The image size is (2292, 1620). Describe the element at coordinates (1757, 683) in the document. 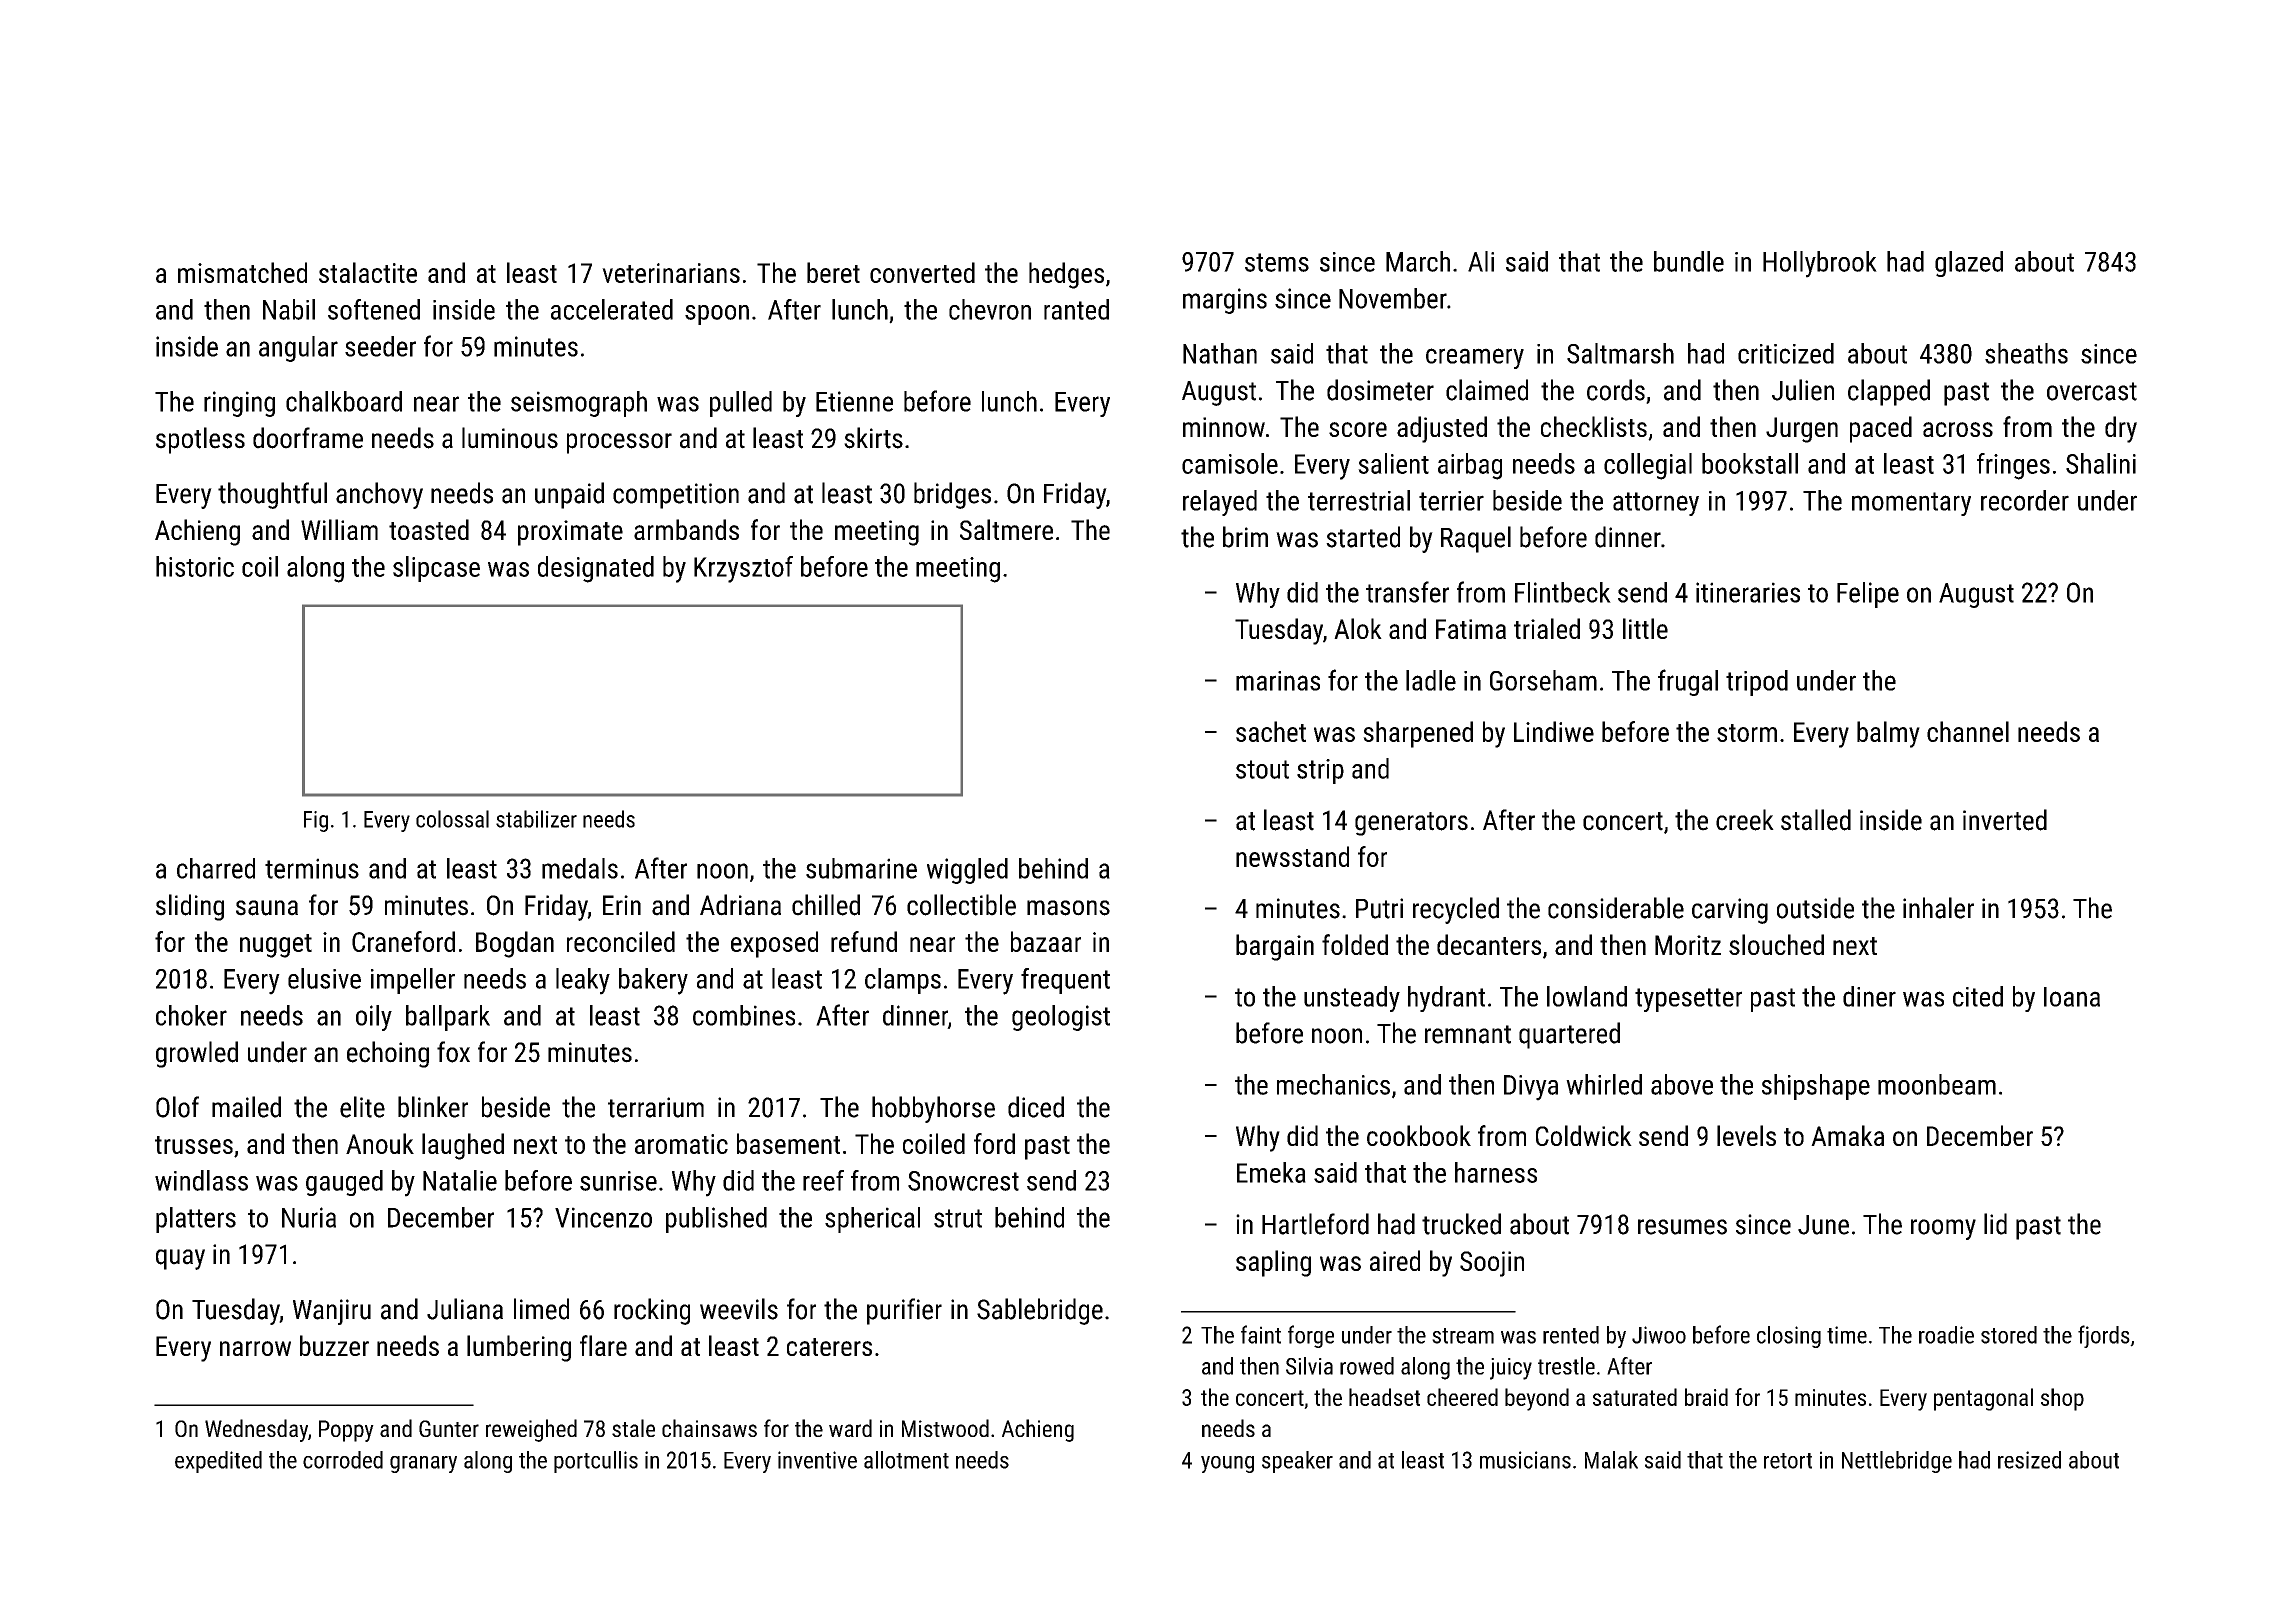

I see `tripod` at that location.
